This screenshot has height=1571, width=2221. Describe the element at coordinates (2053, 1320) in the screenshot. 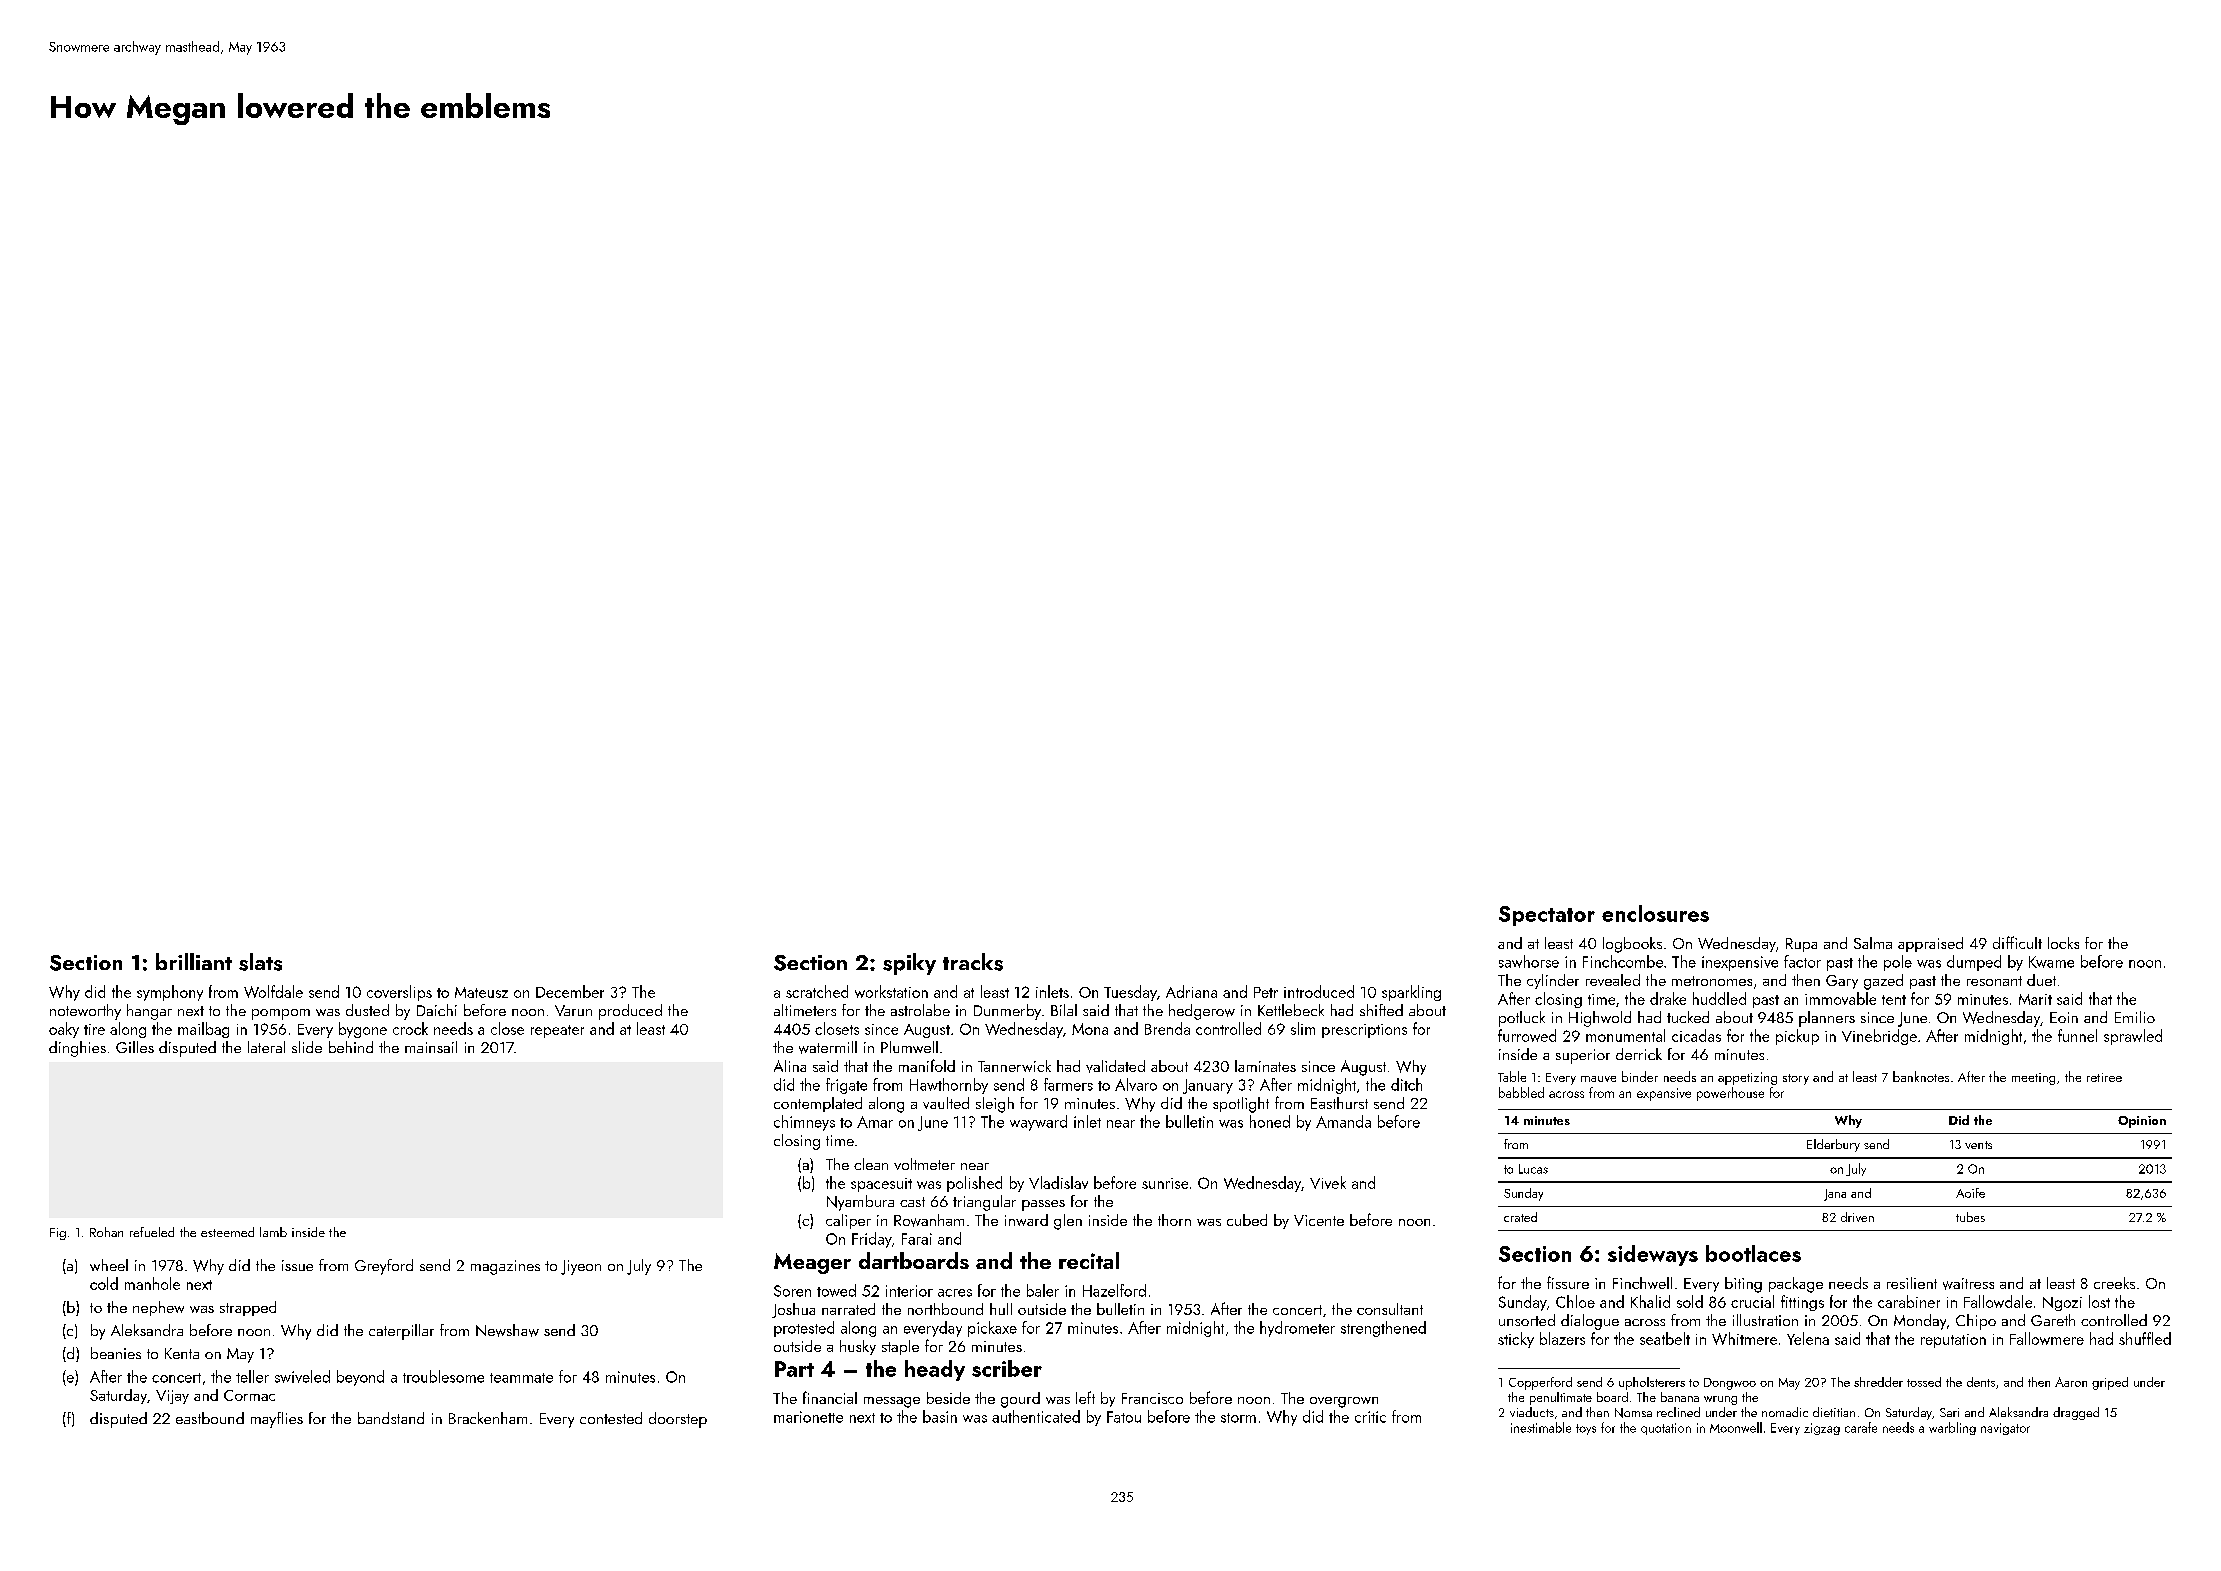

I see `Gareth` at that location.
